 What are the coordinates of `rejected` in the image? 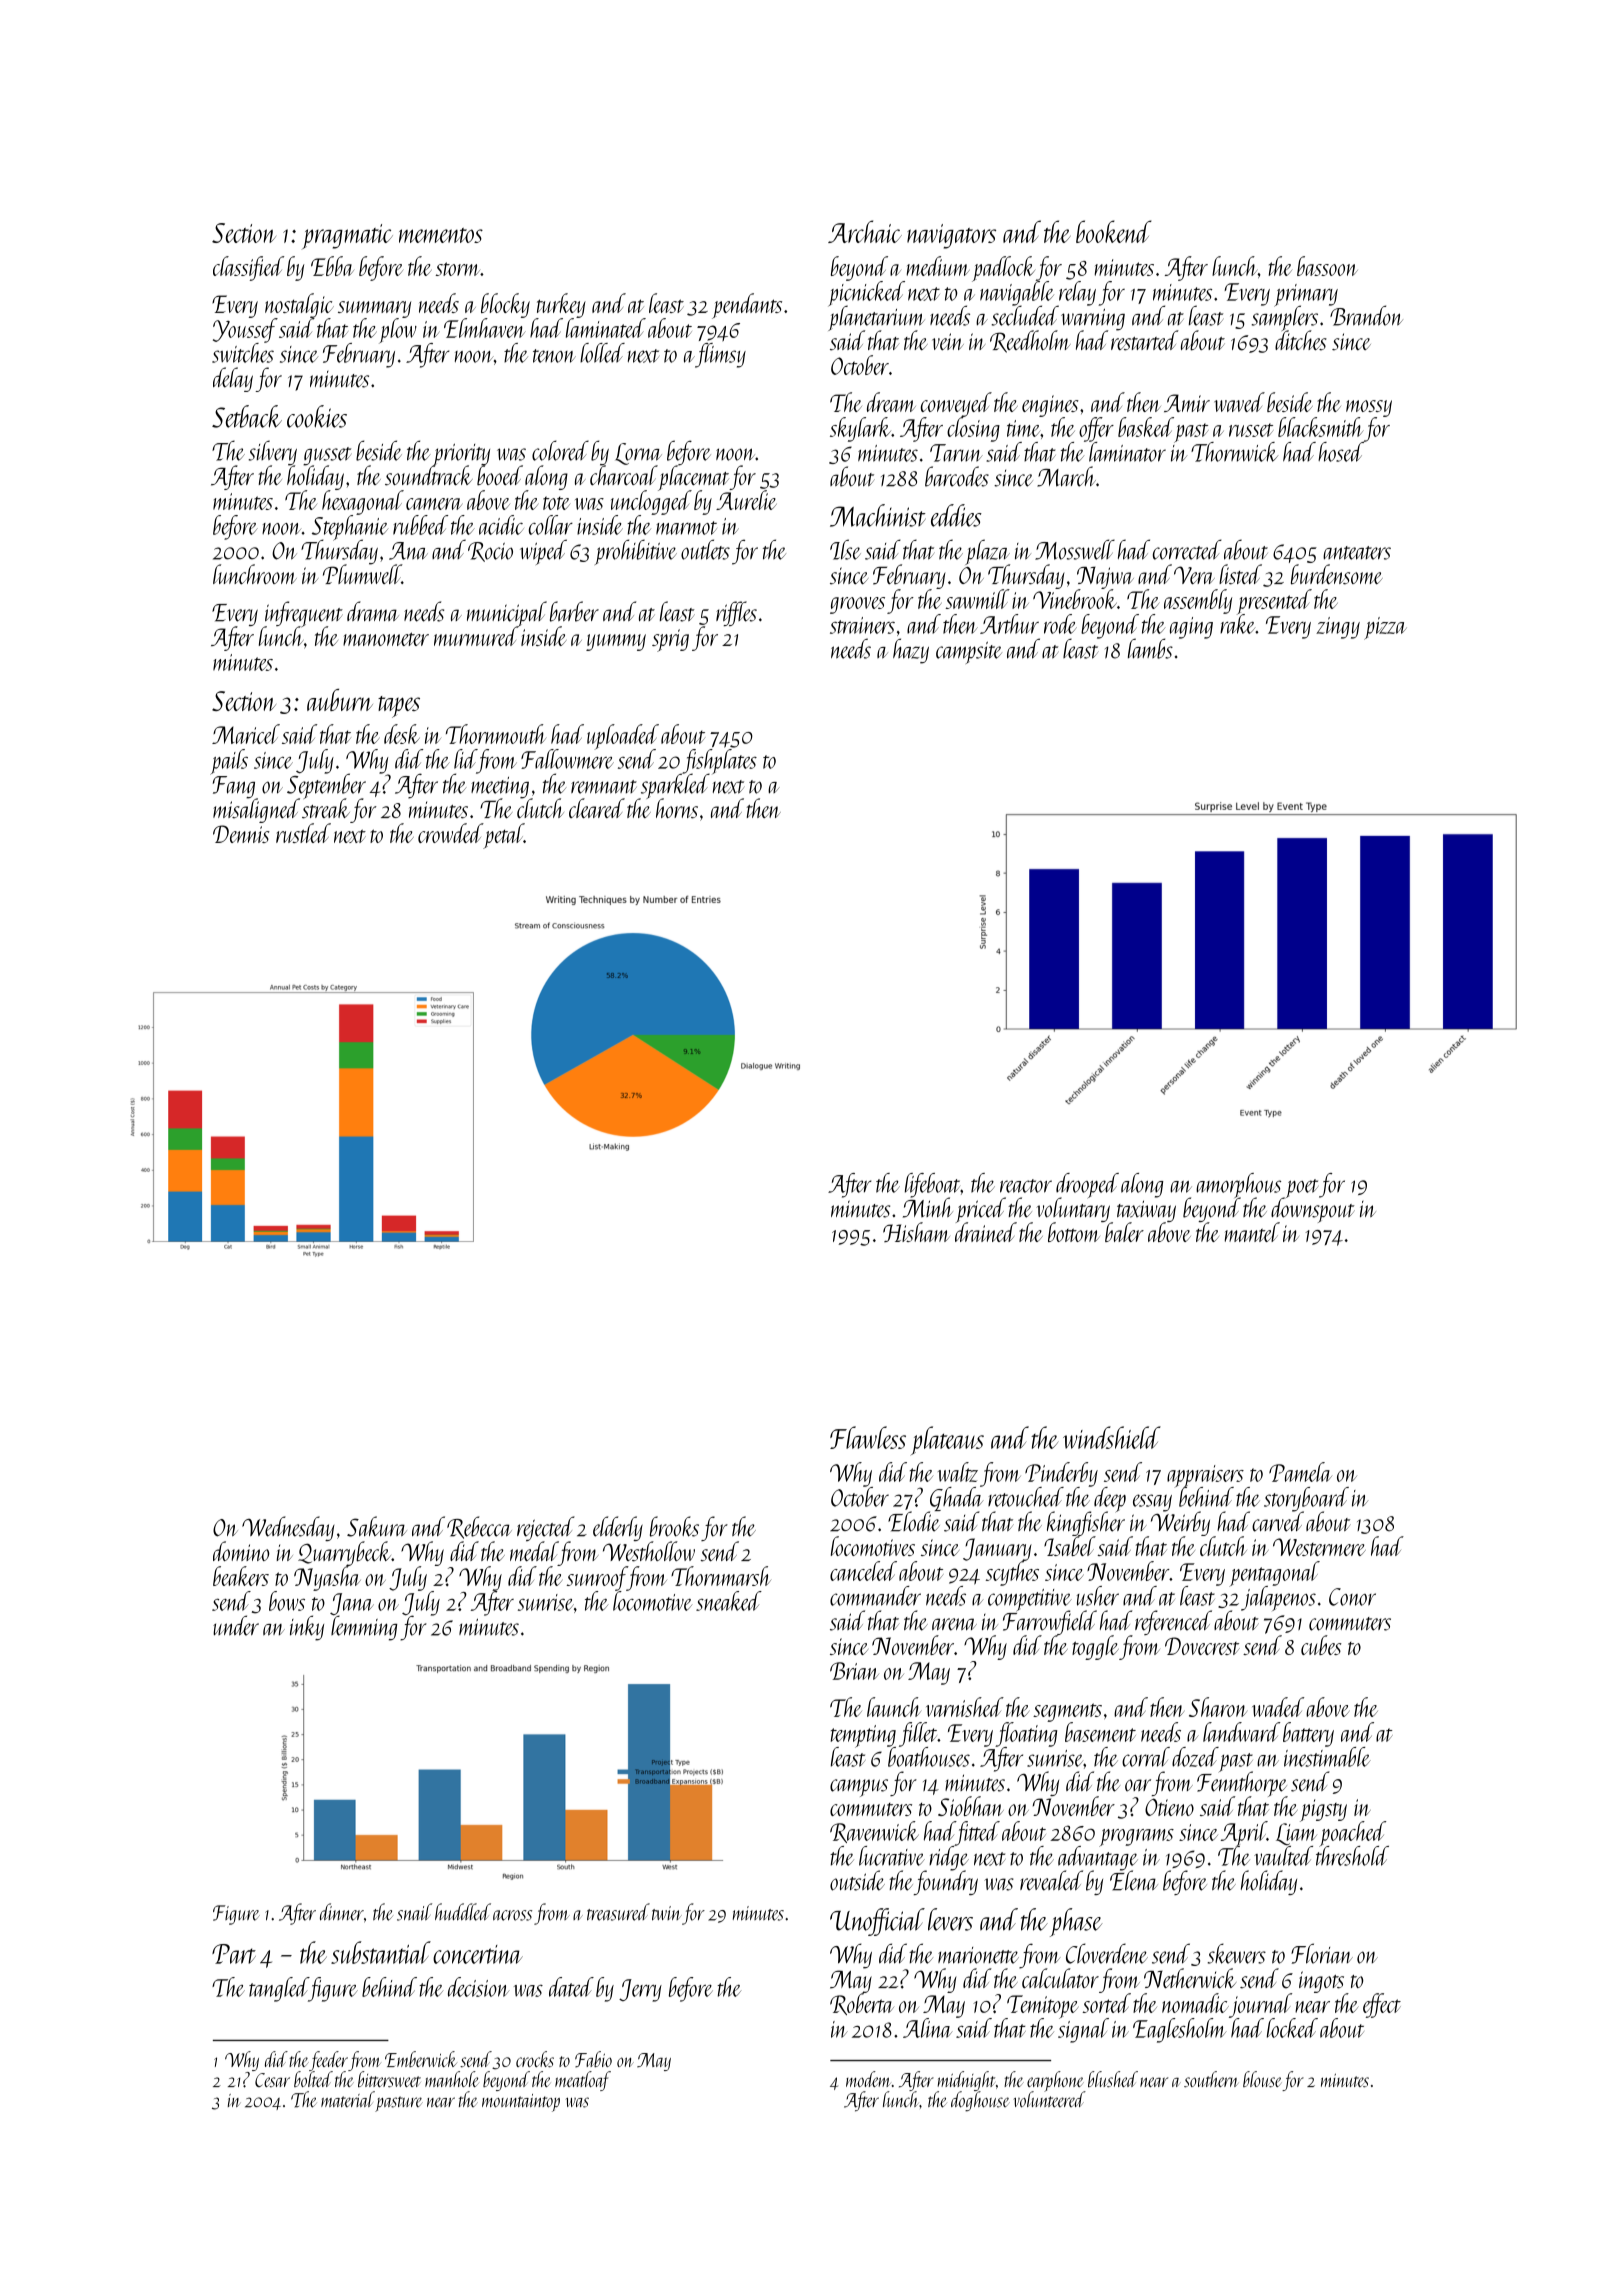 It's located at (546, 1528).
